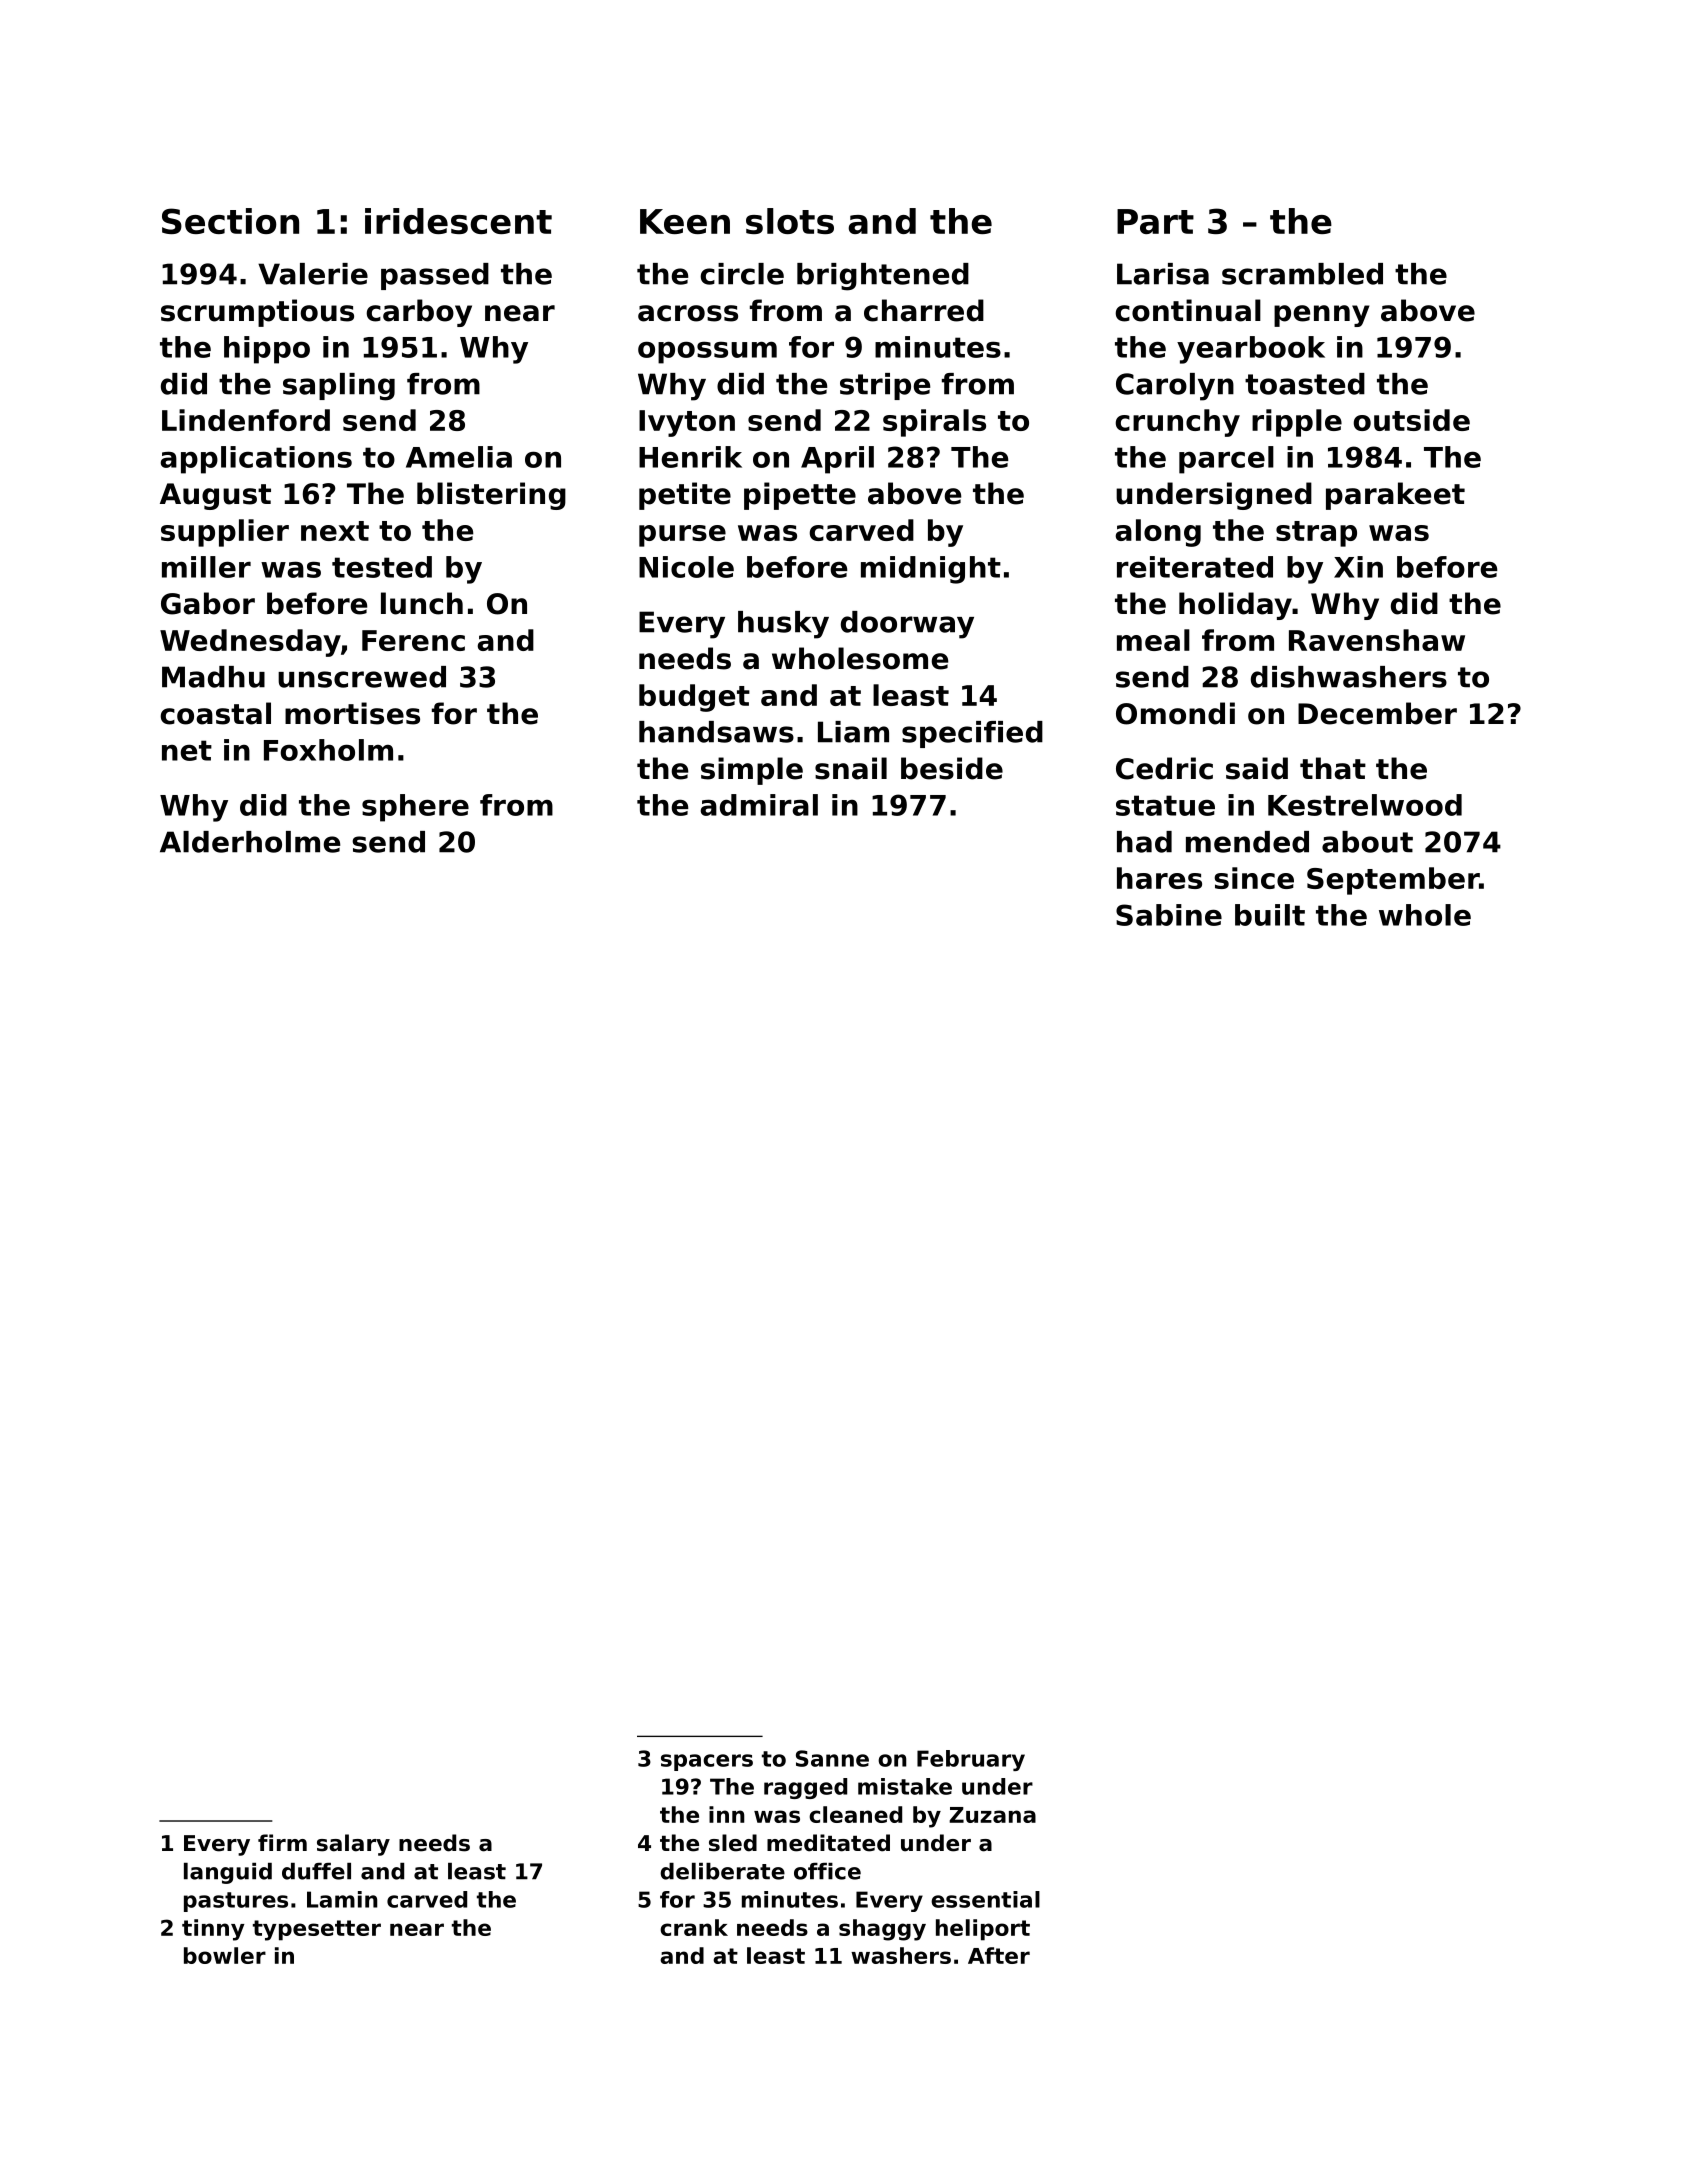 Image resolution: width=1683 pixels, height=2178 pixels. What do you see at coordinates (230, 221) in the screenshot?
I see `Section` at bounding box center [230, 221].
